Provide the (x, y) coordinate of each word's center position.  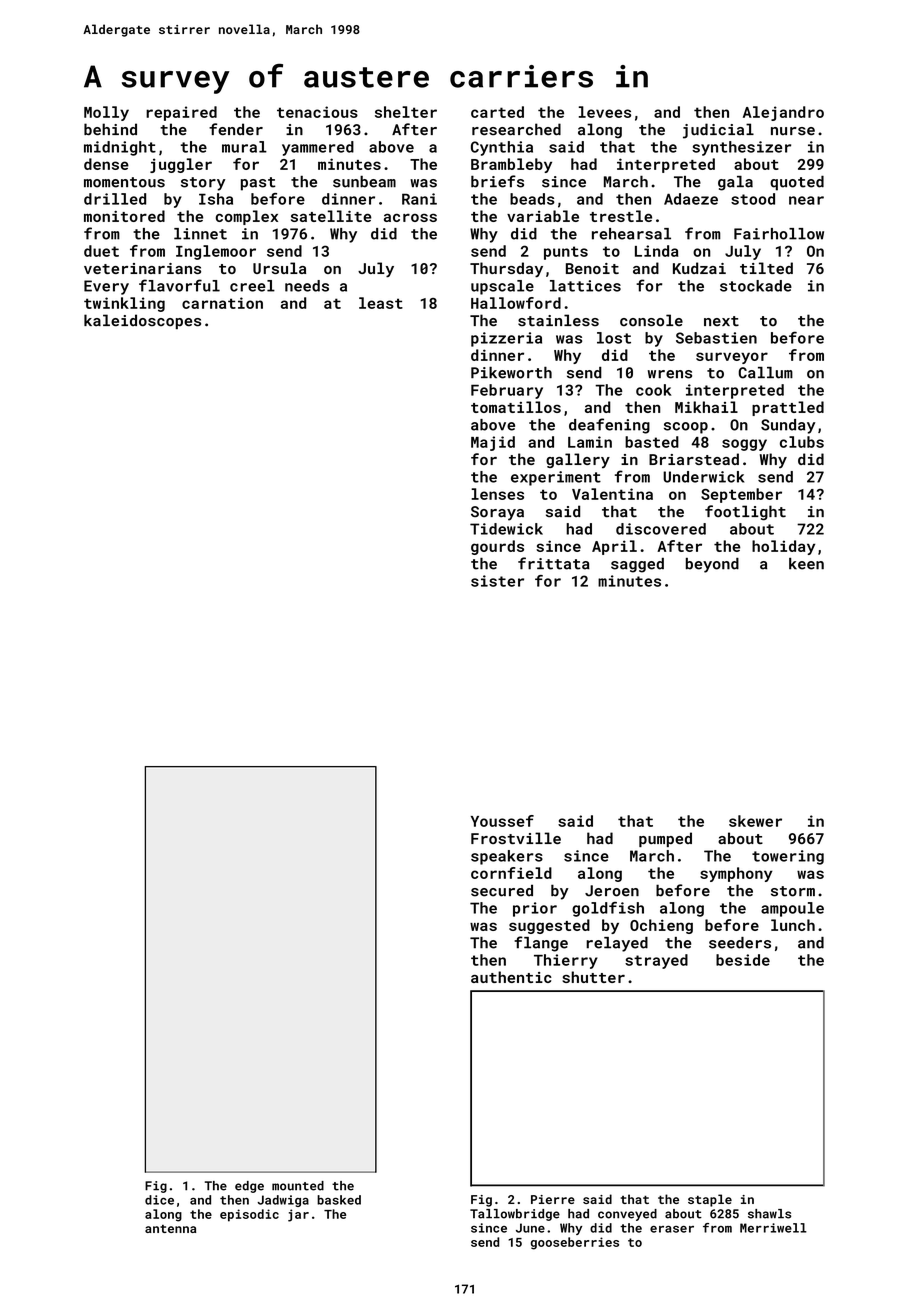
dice (159, 1200)
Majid (493, 443)
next (721, 321)
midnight (120, 148)
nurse (793, 131)
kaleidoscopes (142, 321)
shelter (406, 112)
